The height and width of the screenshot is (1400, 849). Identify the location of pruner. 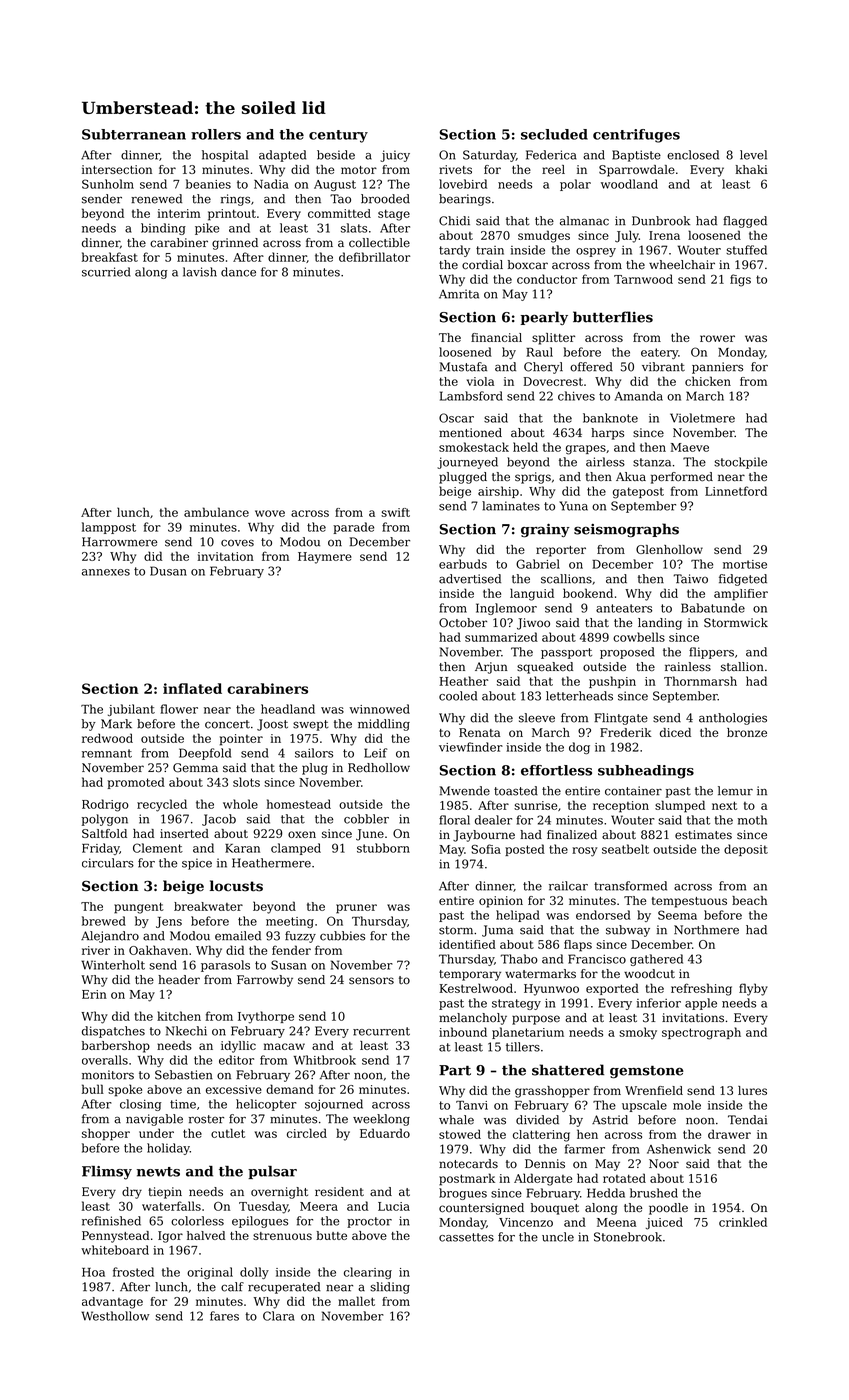
(356, 909).
